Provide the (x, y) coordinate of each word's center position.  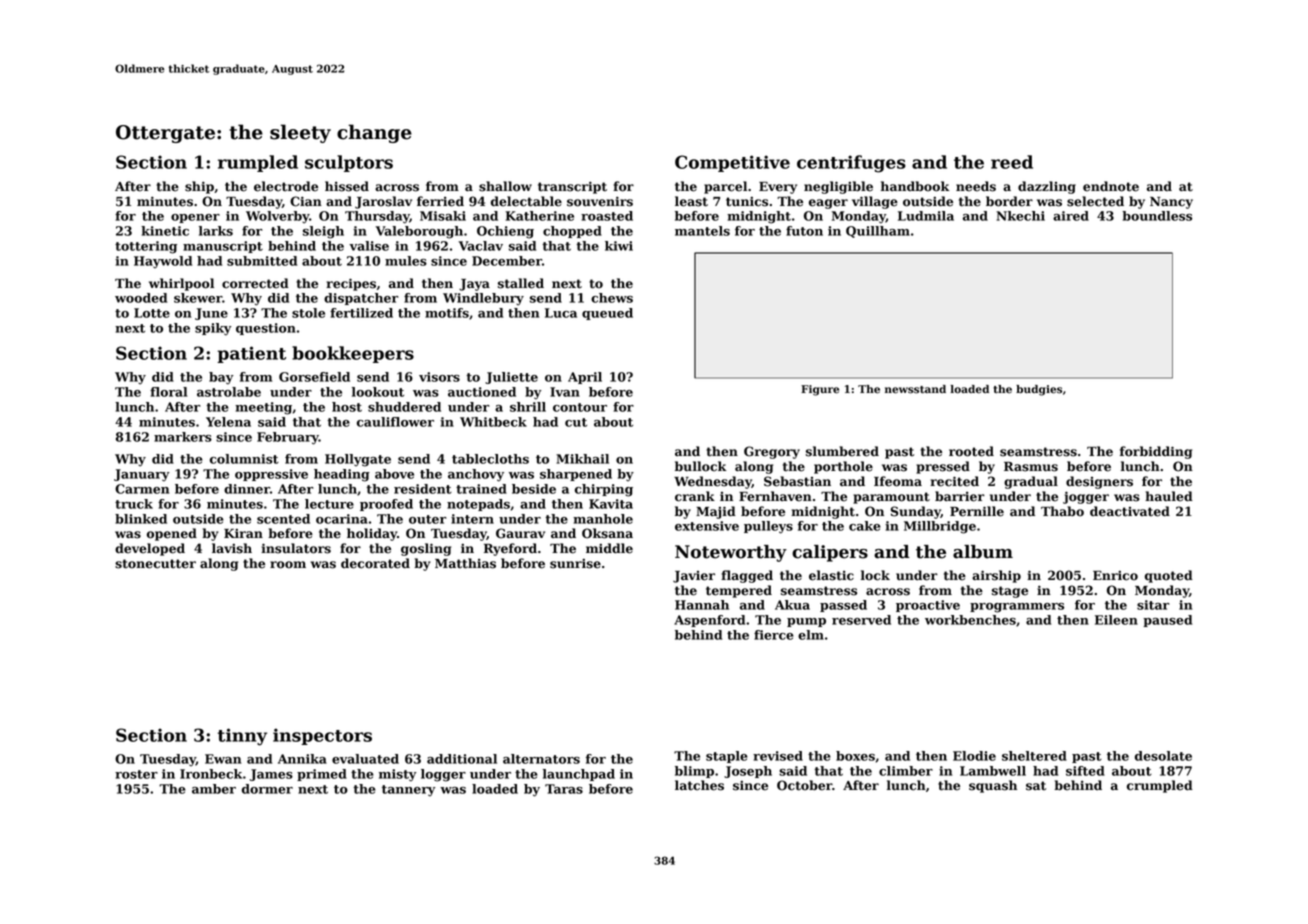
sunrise (575, 563)
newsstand (915, 389)
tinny (242, 737)
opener (195, 218)
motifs (447, 313)
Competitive (732, 163)
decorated (375, 563)
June (211, 314)
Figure (820, 390)
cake (865, 526)
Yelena (228, 422)
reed (1012, 162)
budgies (1039, 390)
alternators (541, 759)
